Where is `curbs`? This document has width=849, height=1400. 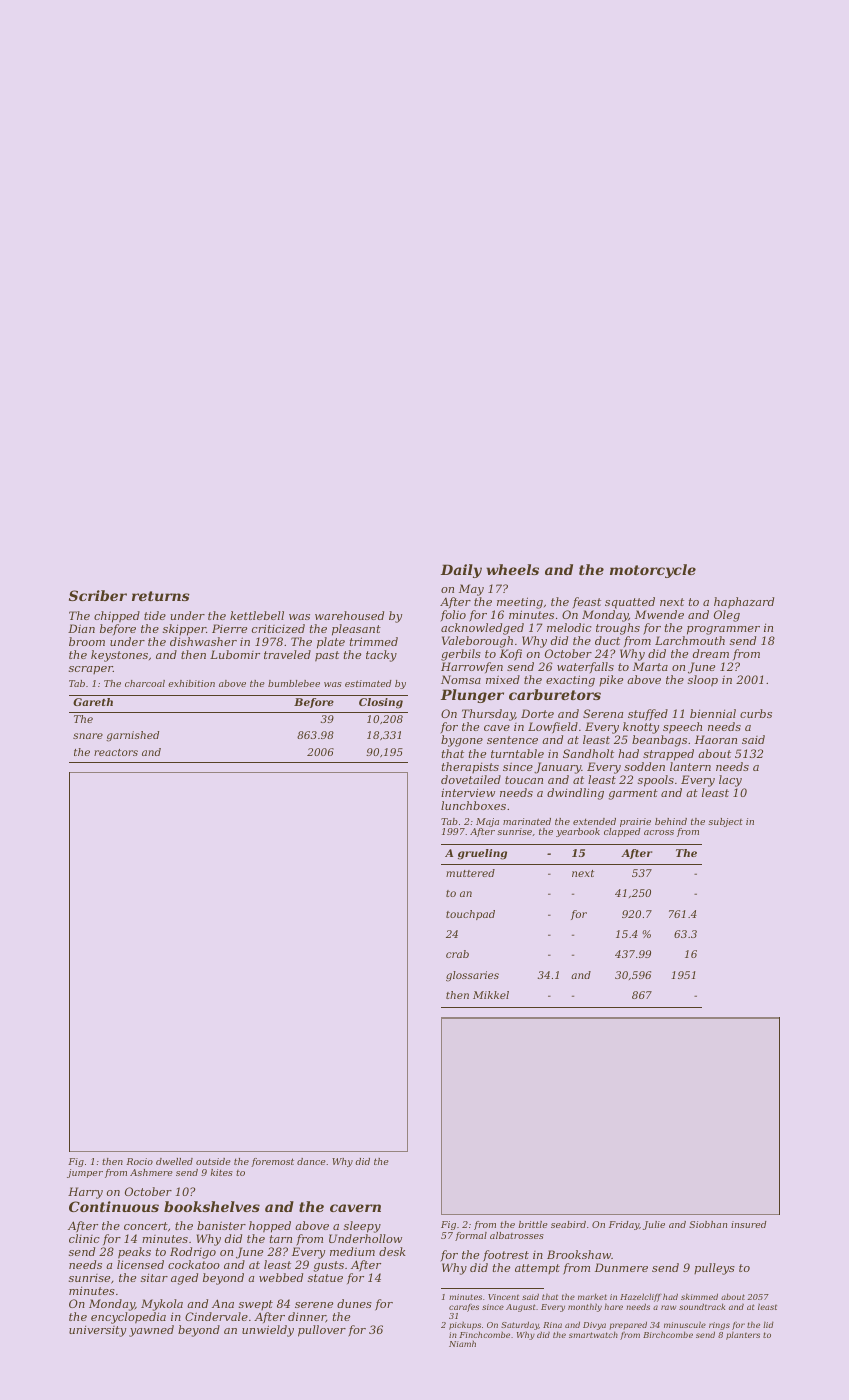
curbs is located at coordinates (756, 713).
